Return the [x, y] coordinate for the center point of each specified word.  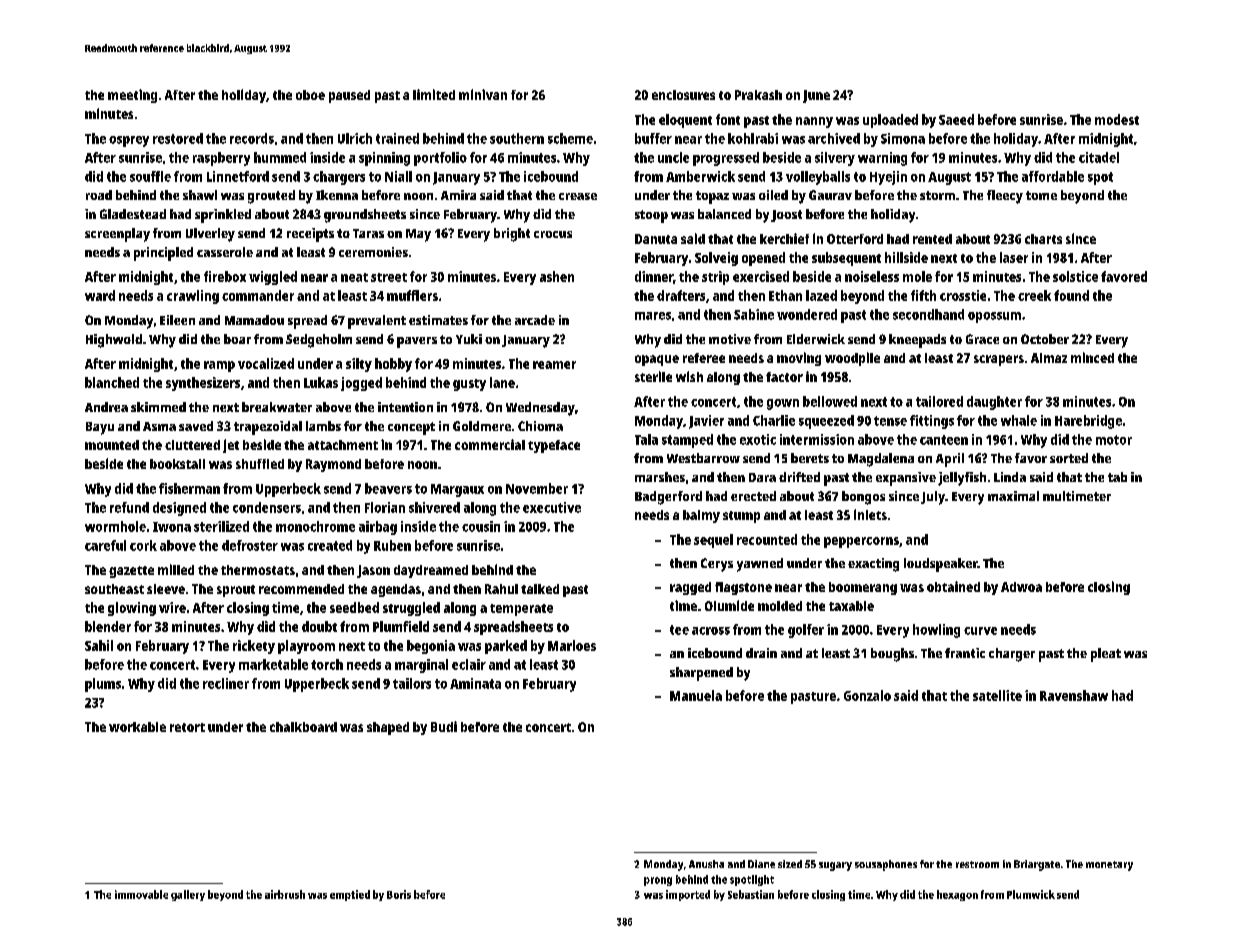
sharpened [701, 674]
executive [552, 507]
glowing [132, 609]
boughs [892, 655]
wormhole [115, 526]
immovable [141, 894]
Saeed [956, 119]
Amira [458, 195]
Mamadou [254, 320]
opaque [657, 360]
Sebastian [751, 894]
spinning [384, 159]
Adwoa [1021, 587]
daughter [994, 403]
